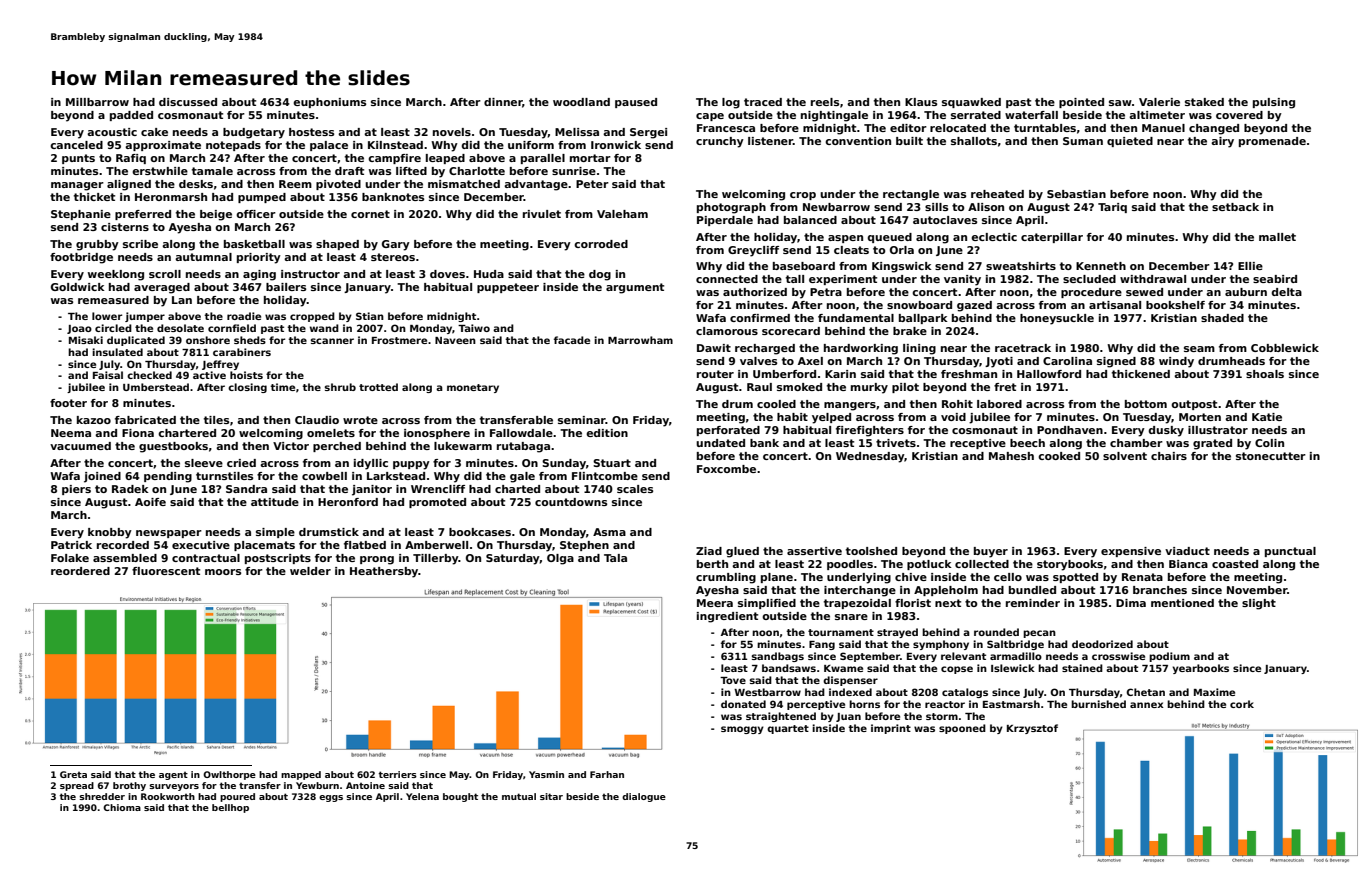 Image resolution: width=1372 pixels, height=887 pixels. I want to click on scanner, so click(332, 341).
